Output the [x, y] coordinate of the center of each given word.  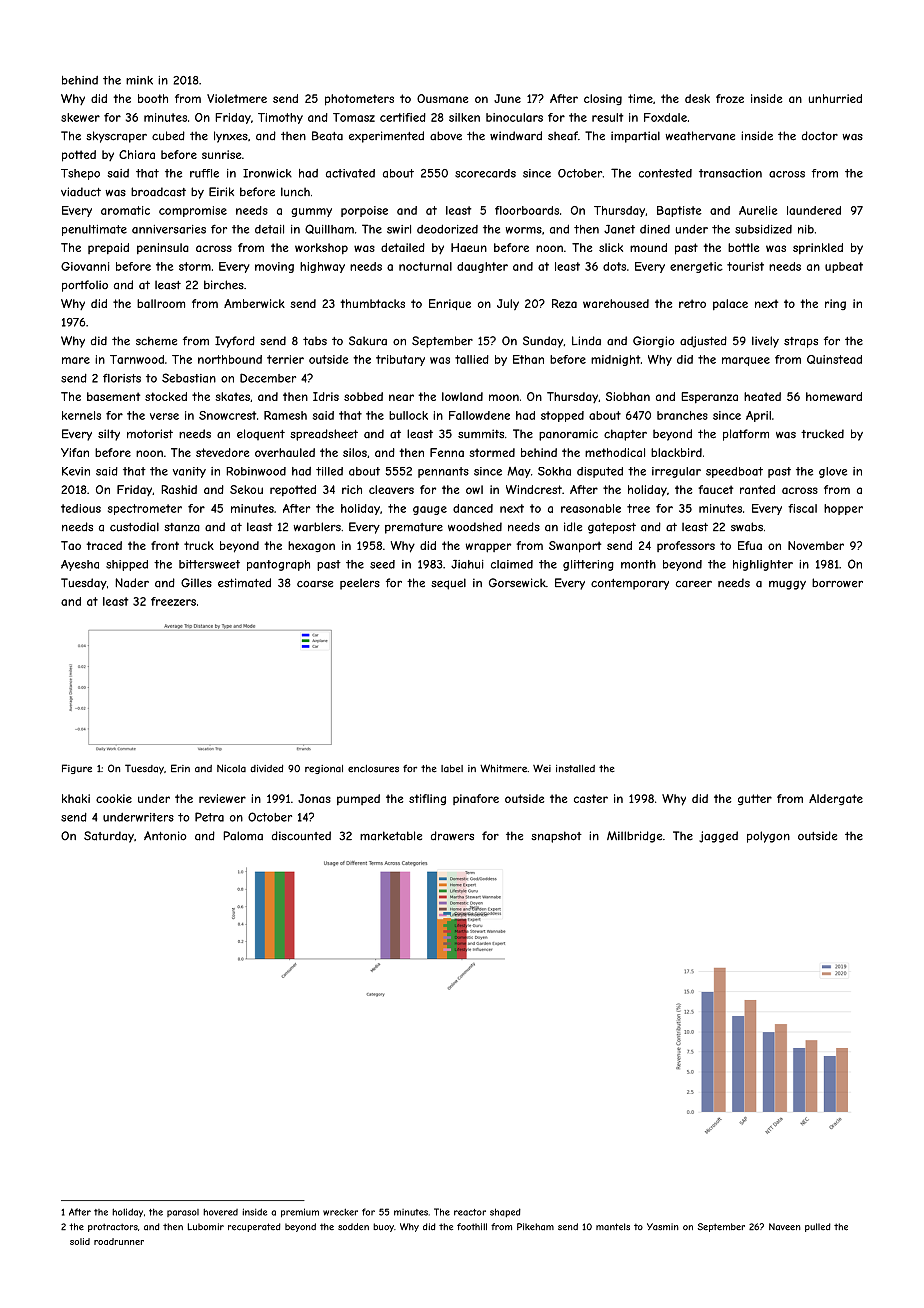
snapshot [556, 837]
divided [266, 769]
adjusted [703, 342]
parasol [183, 1213]
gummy [311, 212]
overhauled [285, 452]
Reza [564, 303]
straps [801, 342]
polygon [768, 837]
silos [355, 452]
